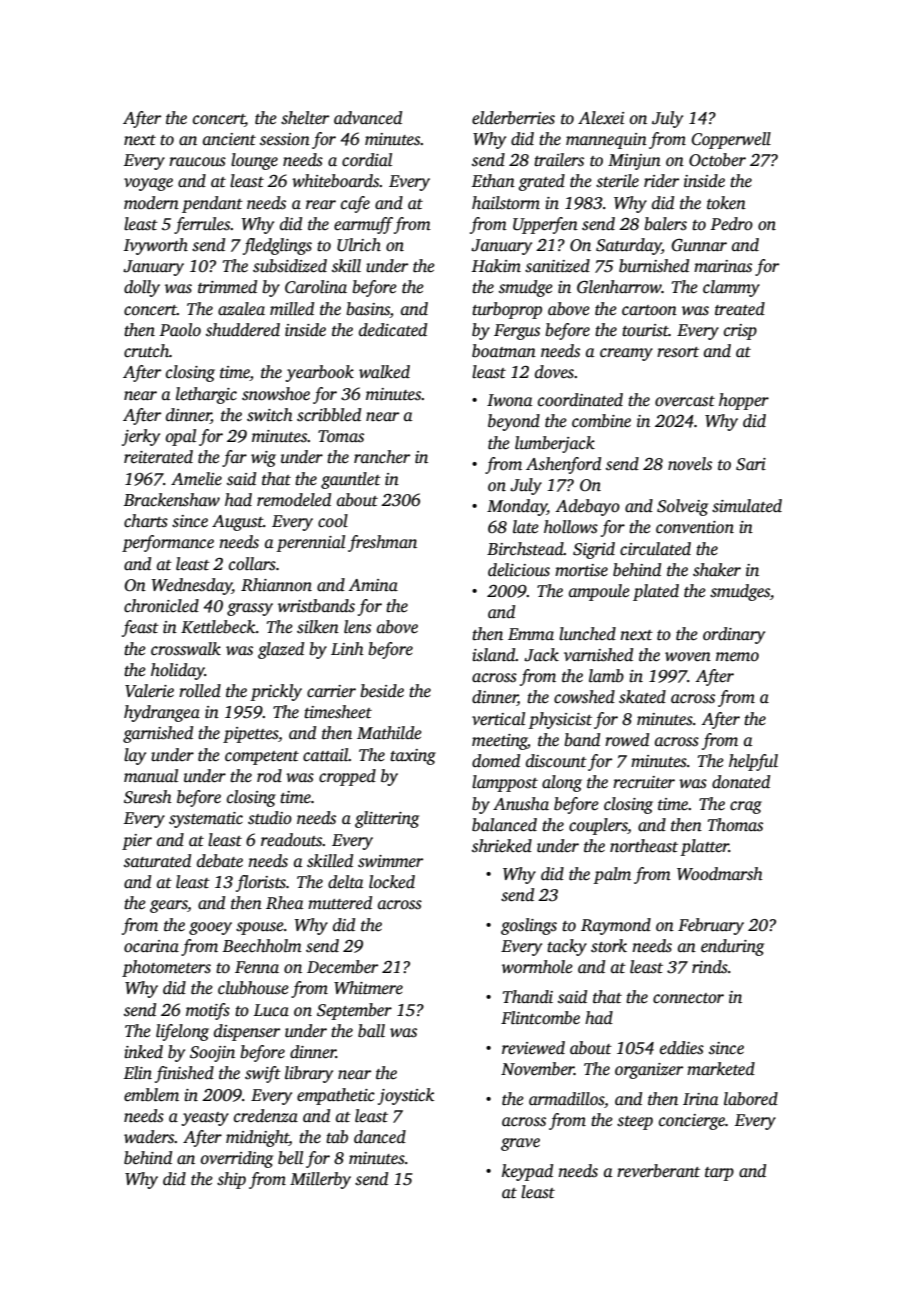  What do you see at coordinates (704, 847) in the screenshot?
I see `platter` at bounding box center [704, 847].
